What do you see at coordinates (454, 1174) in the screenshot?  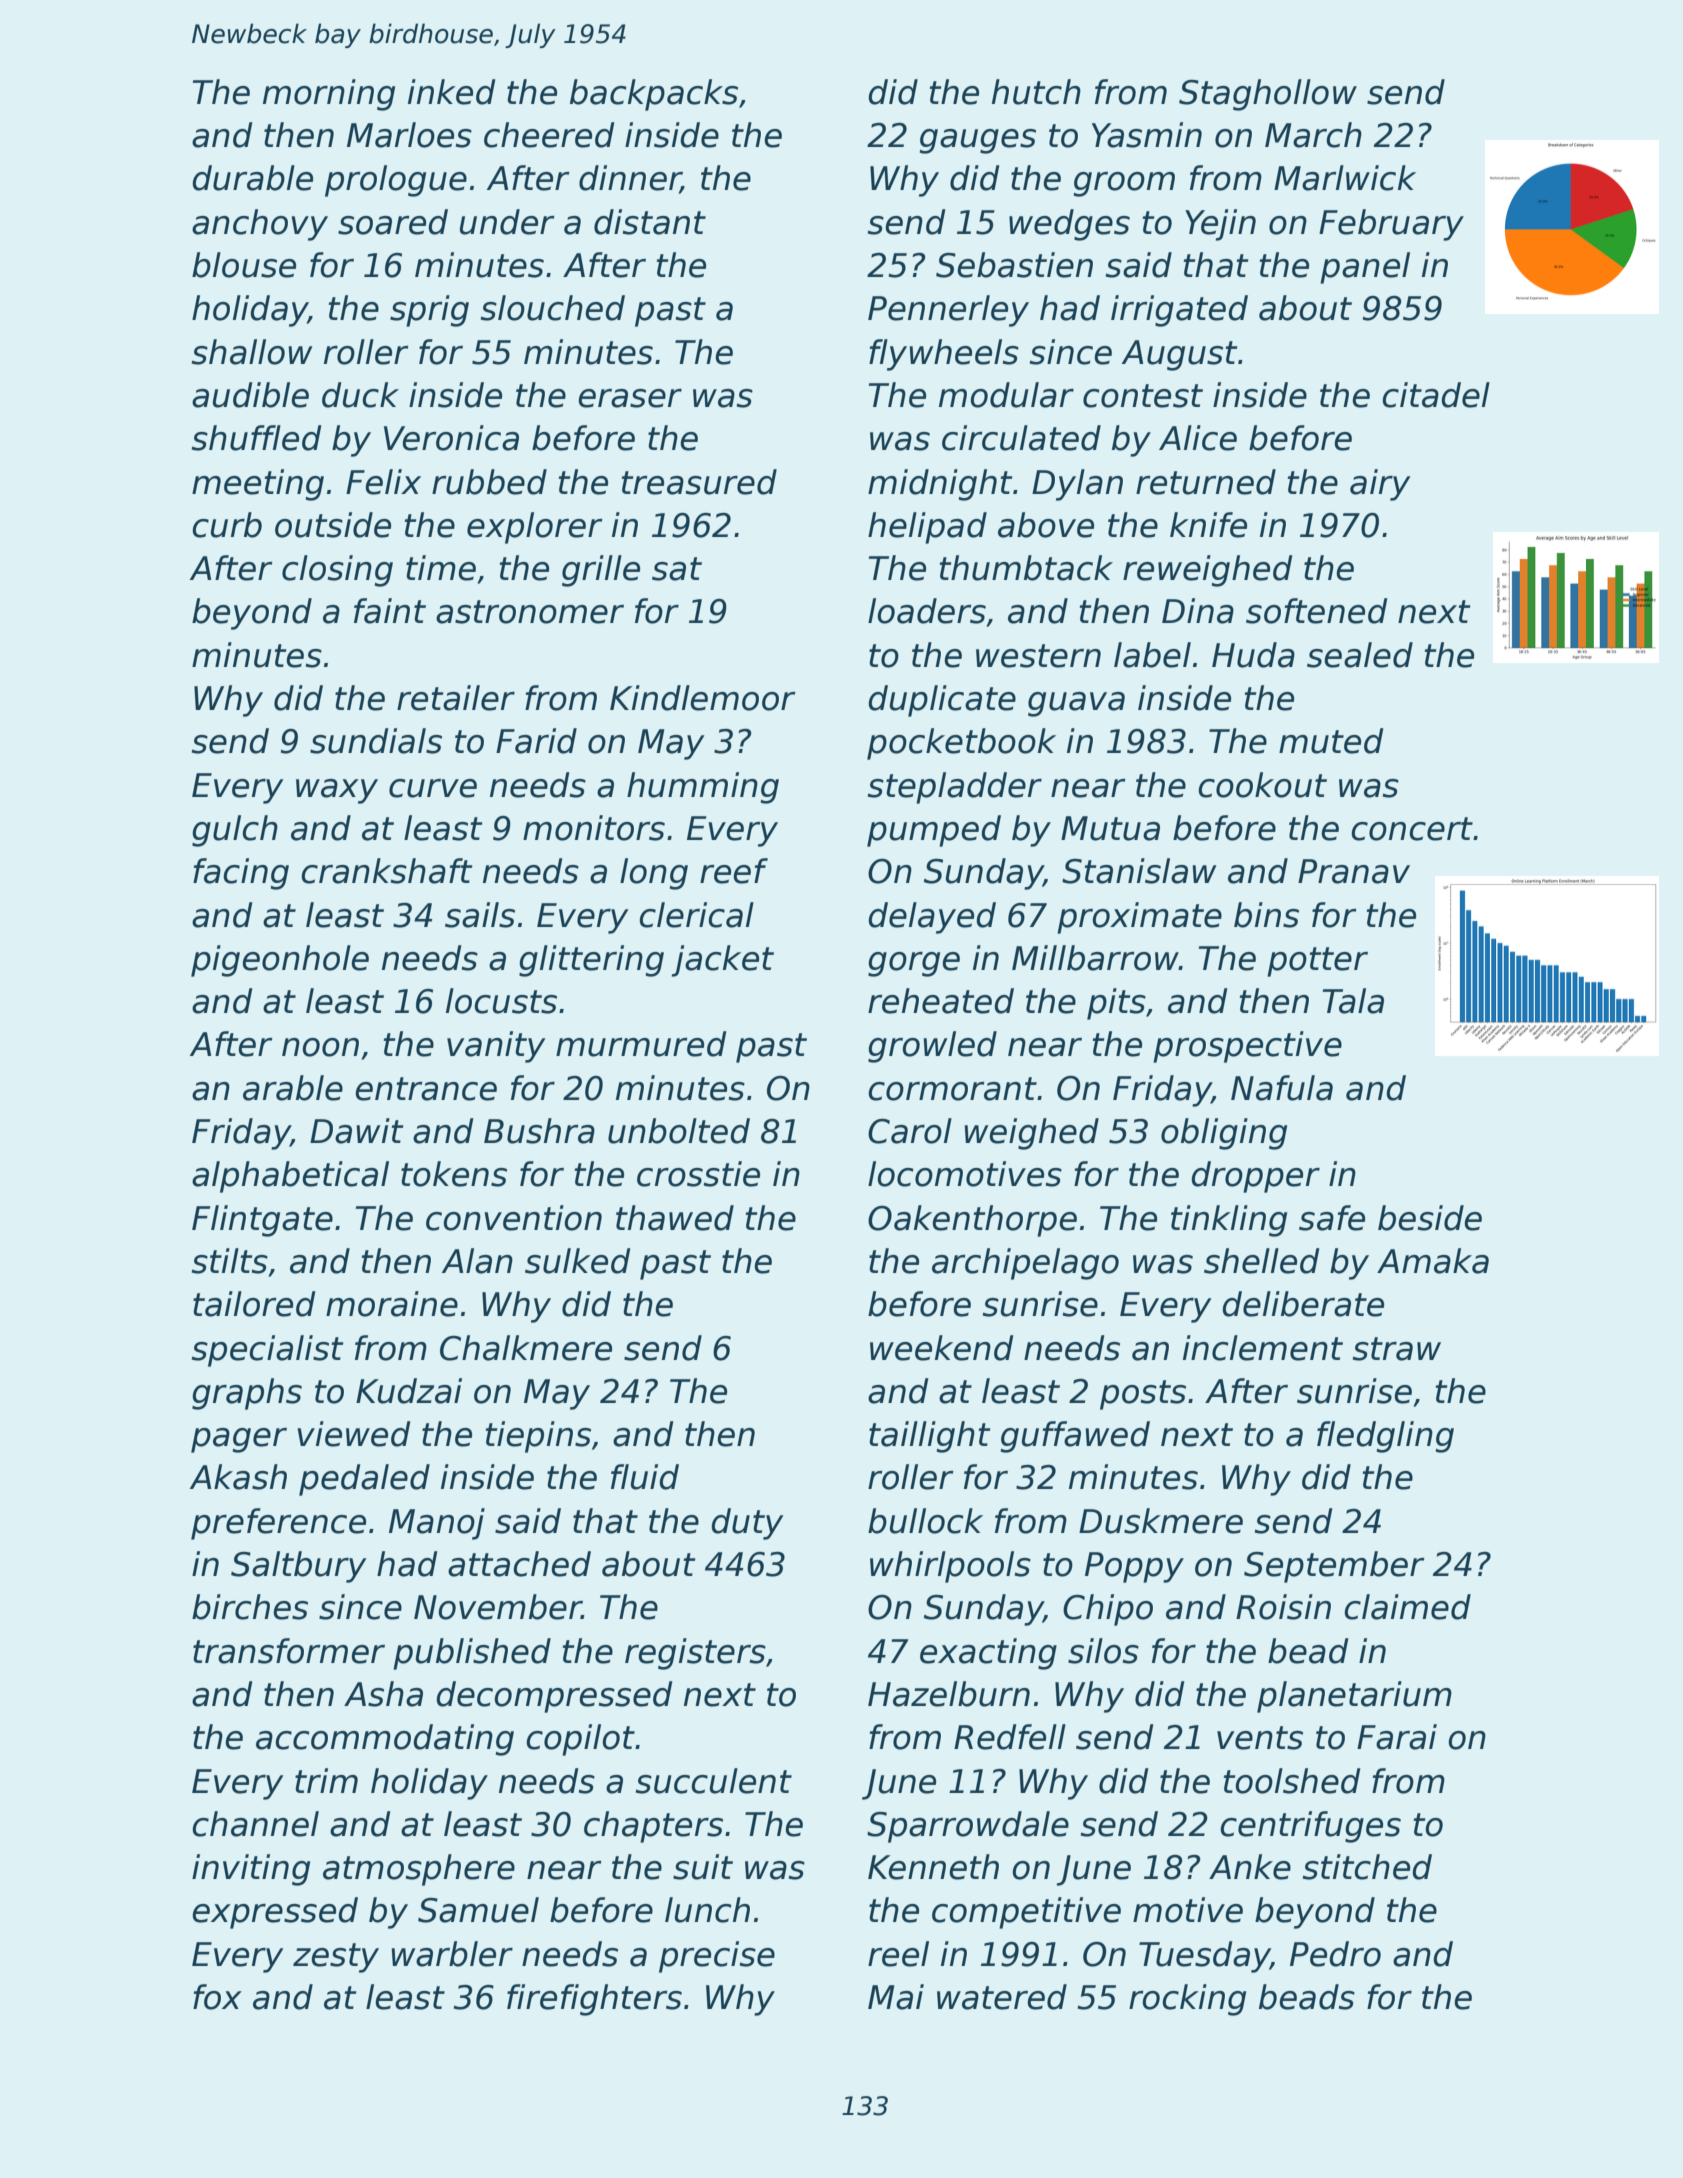 I see `tokens` at bounding box center [454, 1174].
